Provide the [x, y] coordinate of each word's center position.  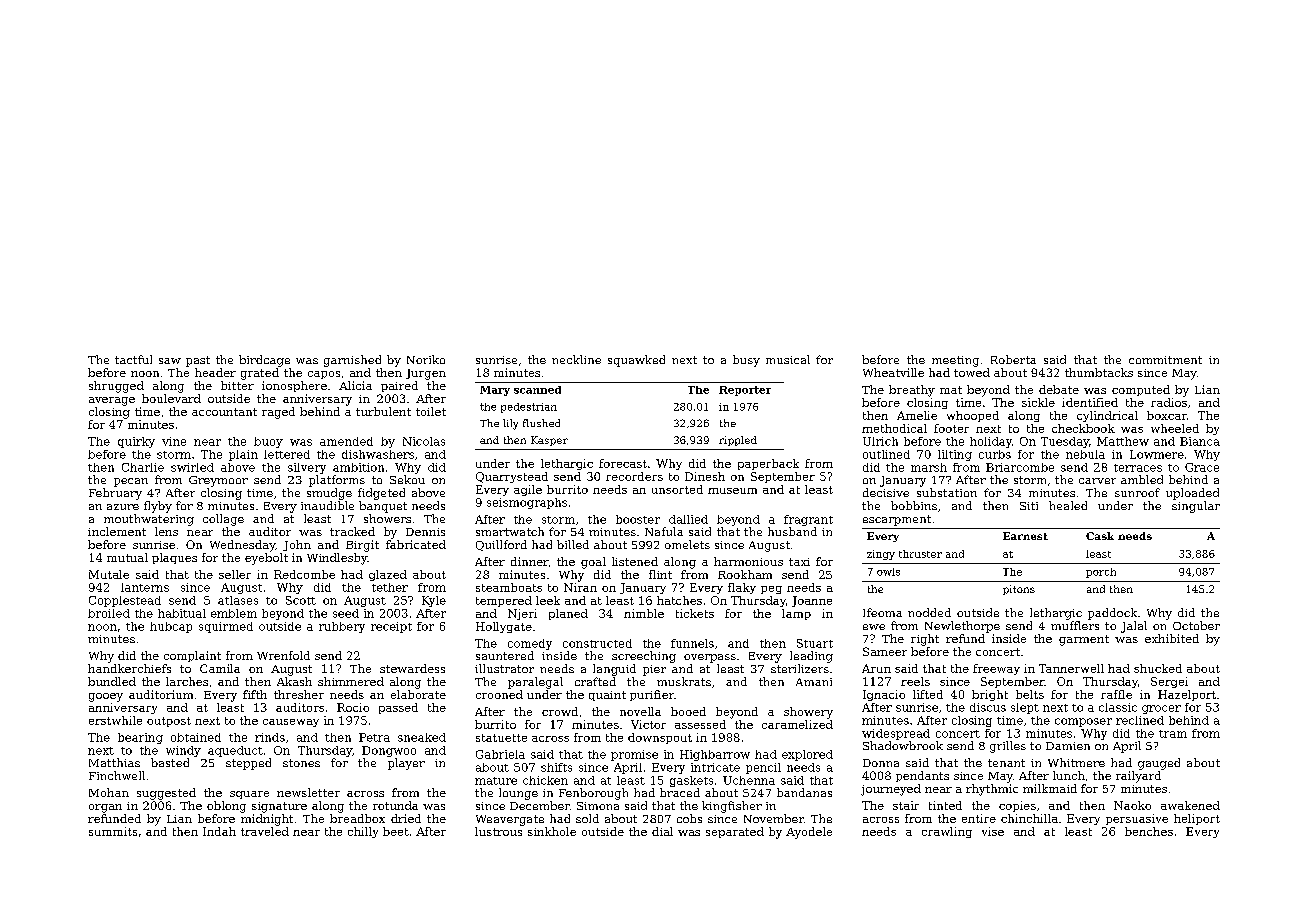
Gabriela [500, 754]
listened [635, 561]
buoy [268, 442]
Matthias [114, 762]
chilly [363, 832]
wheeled [1175, 428]
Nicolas [424, 441]
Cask [1100, 536]
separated [735, 832]
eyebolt [266, 559]
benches [1149, 831]
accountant [224, 412]
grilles [1008, 747]
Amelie [917, 415]
